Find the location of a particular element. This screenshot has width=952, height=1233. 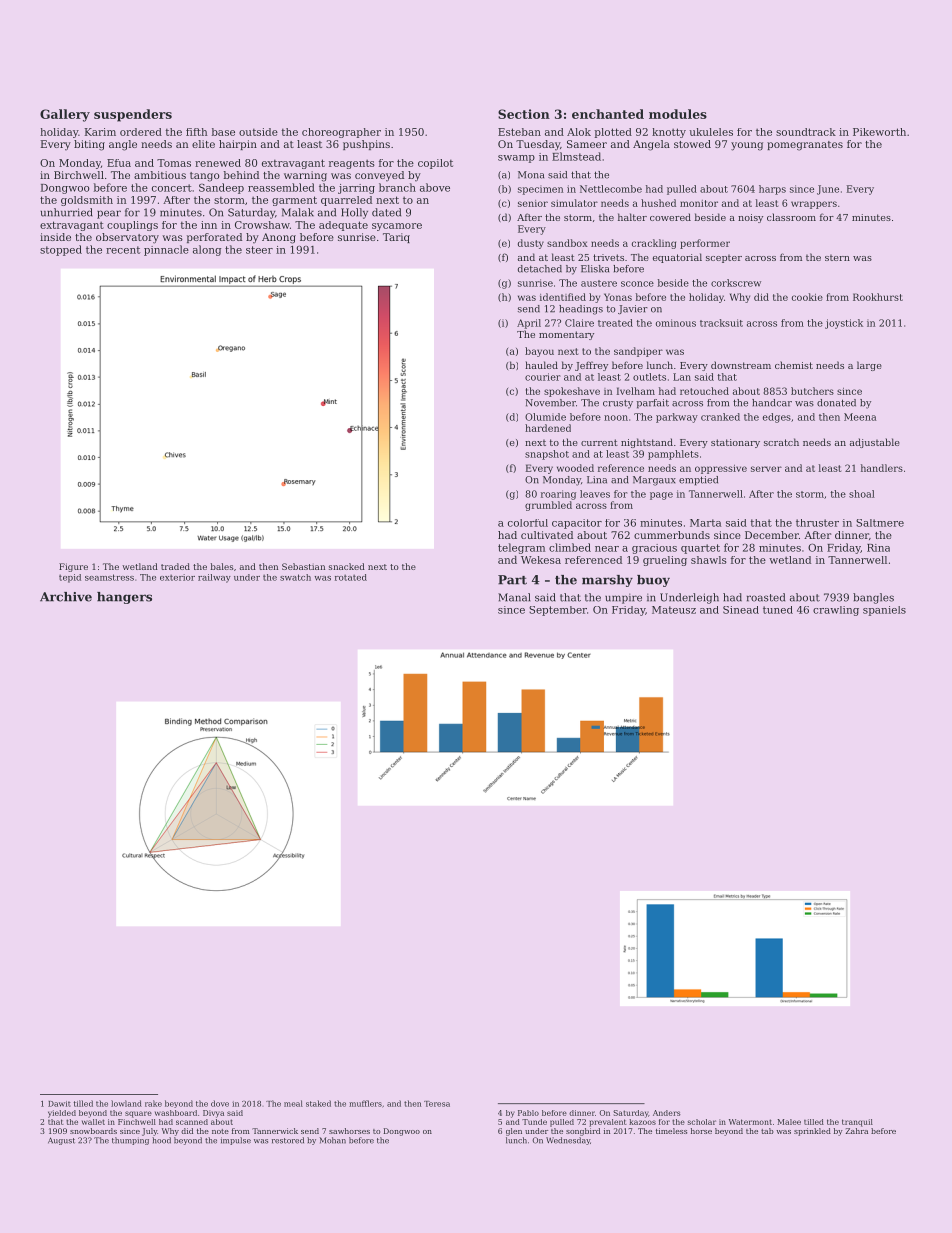

Olumide is located at coordinates (545, 417).
